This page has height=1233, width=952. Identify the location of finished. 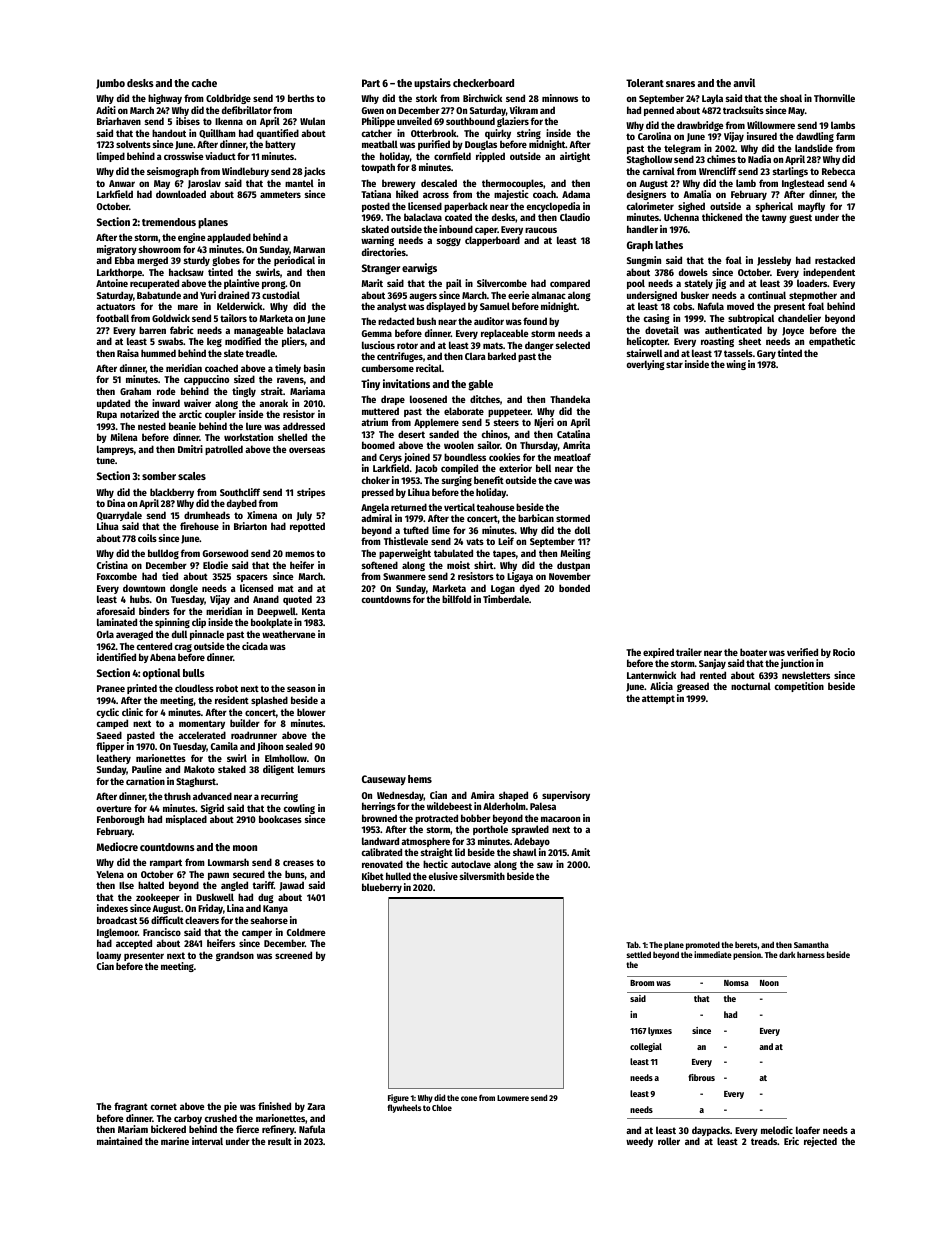
(274, 1106).
